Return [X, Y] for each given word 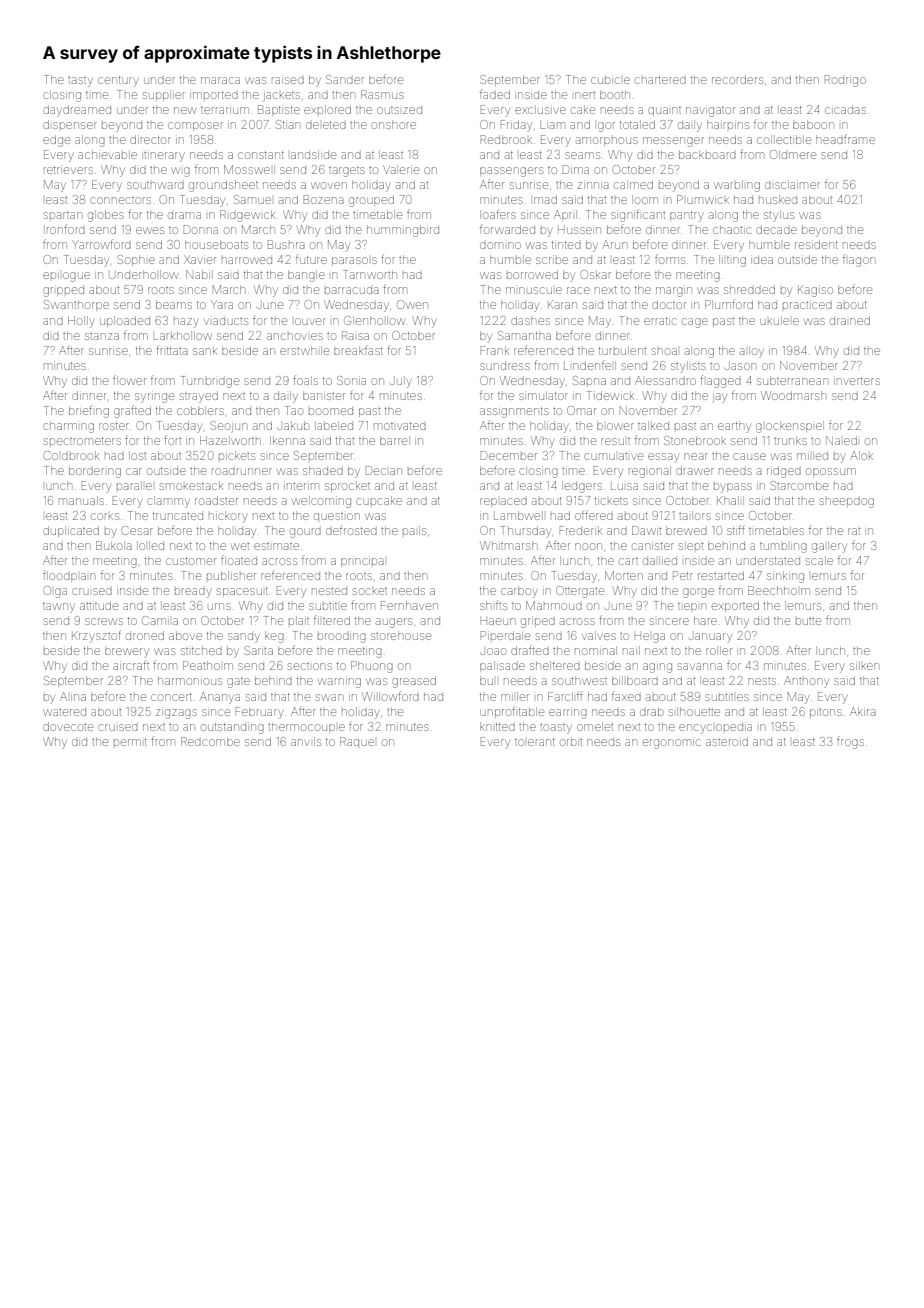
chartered [660, 80]
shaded [323, 470]
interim [301, 486]
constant [261, 155]
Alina [73, 696]
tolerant [535, 742]
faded [495, 94]
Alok [862, 455]
